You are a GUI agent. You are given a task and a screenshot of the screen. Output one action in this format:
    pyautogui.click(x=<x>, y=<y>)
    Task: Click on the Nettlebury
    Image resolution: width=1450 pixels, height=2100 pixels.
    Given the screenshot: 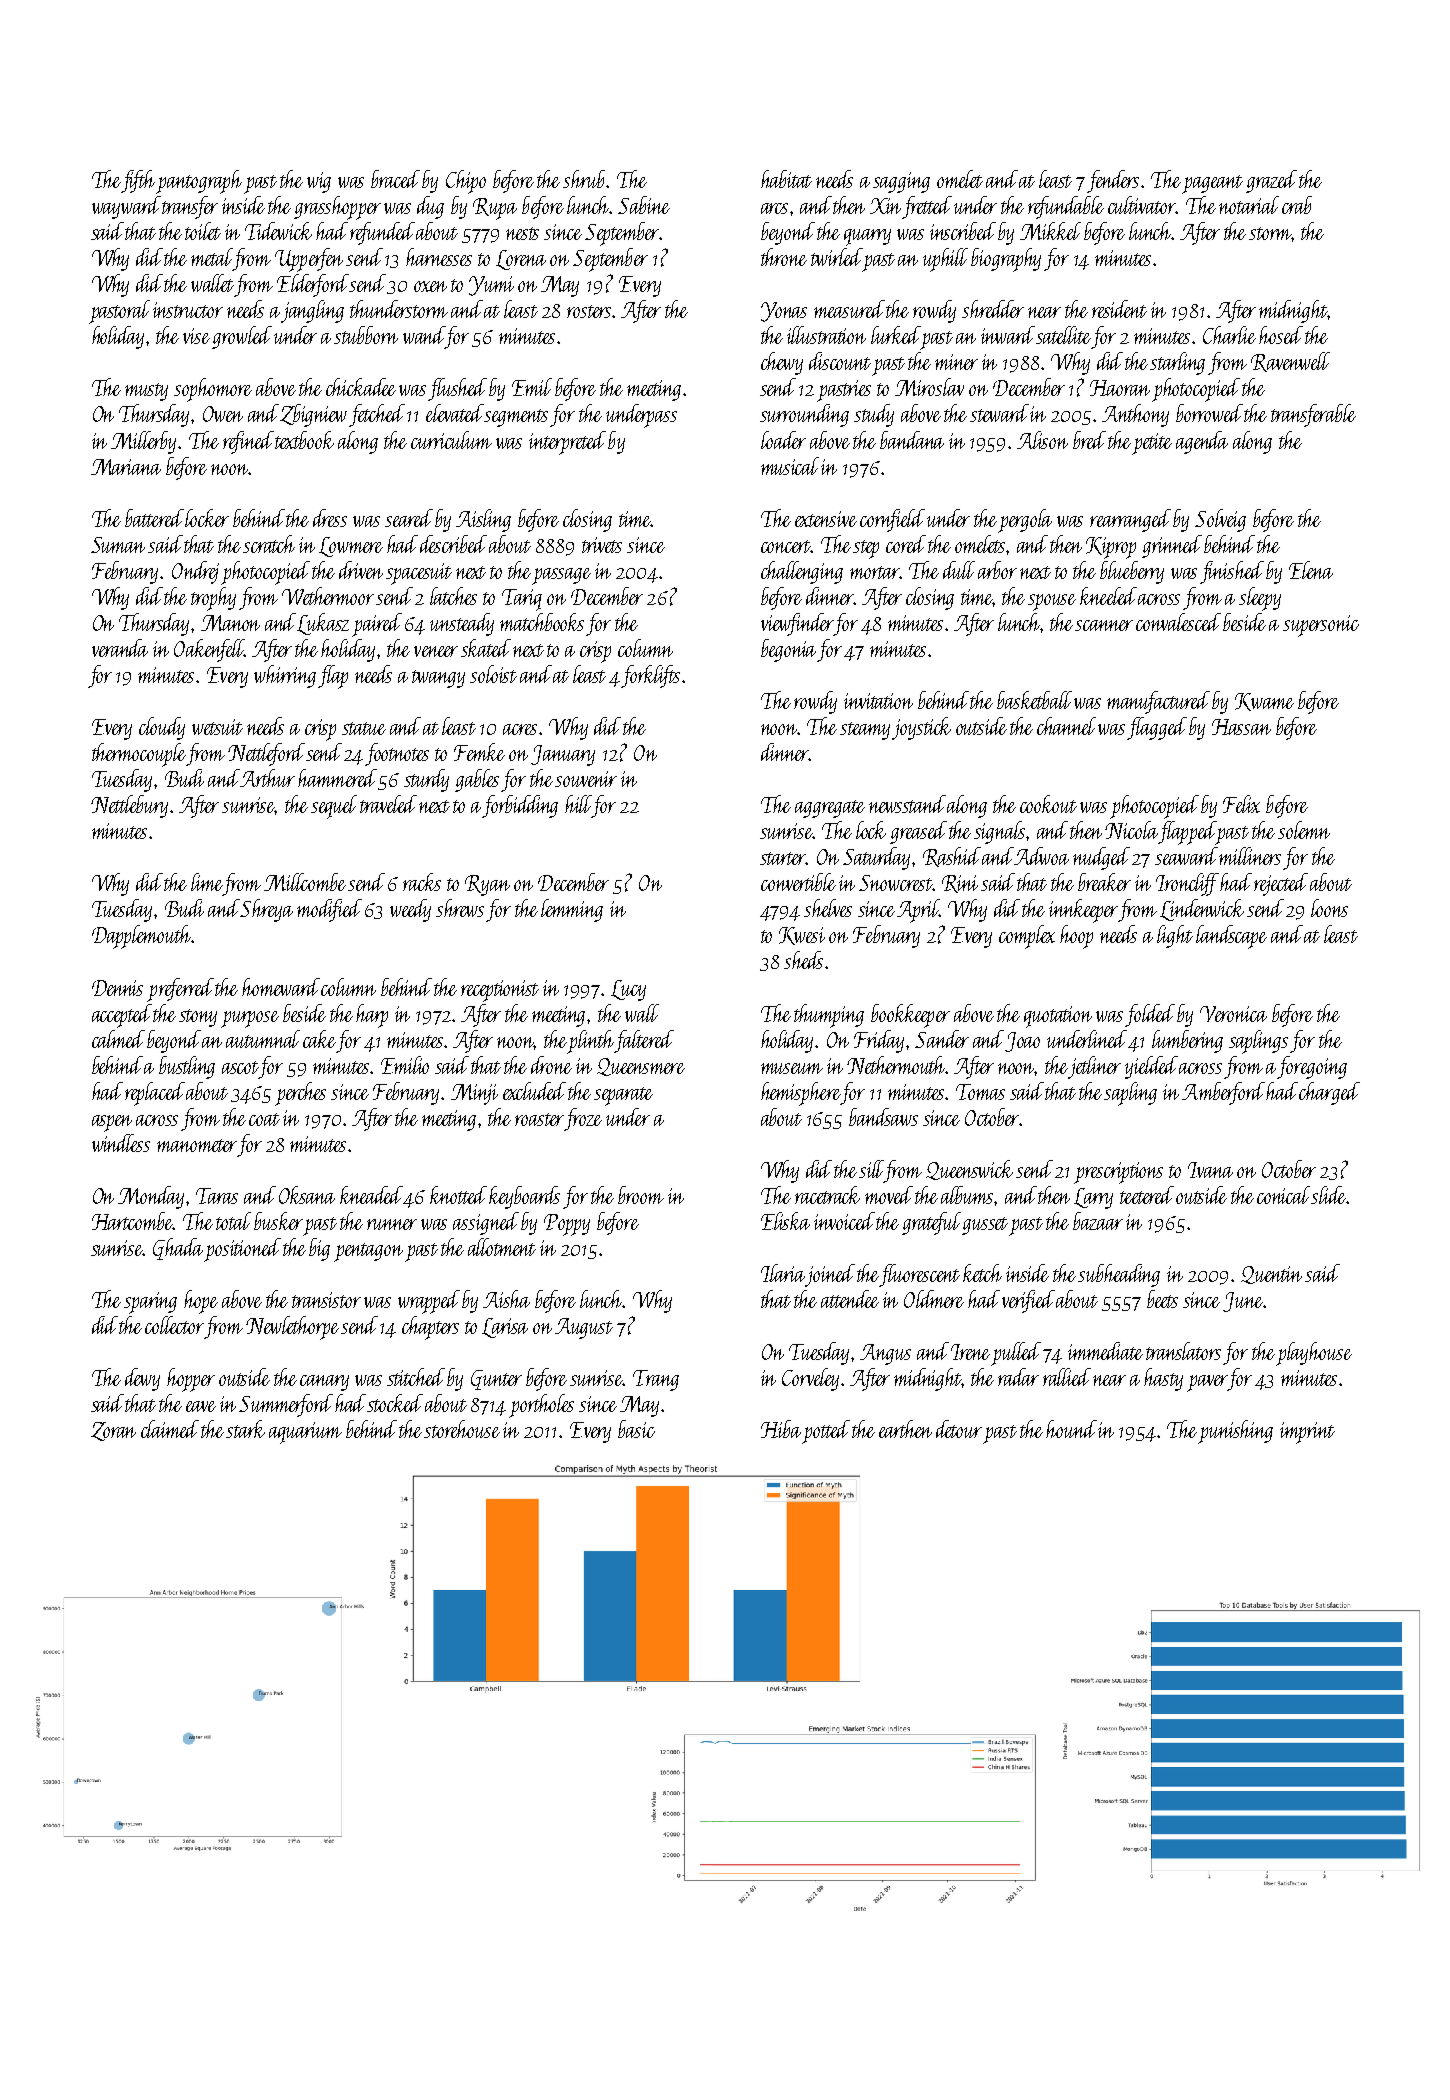 What is the action you would take?
    pyautogui.click(x=129, y=806)
